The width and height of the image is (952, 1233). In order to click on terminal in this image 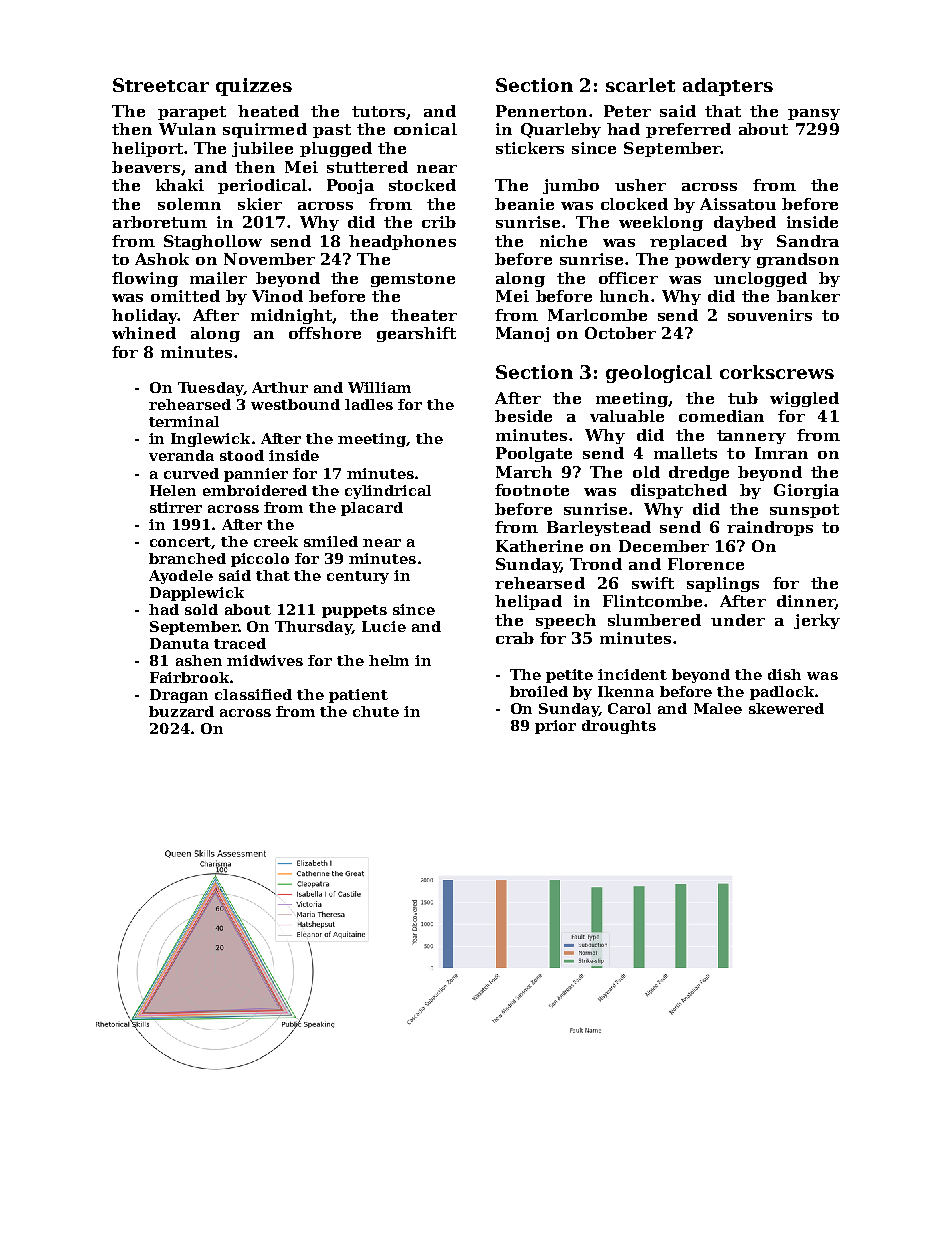, I will do `click(184, 421)`.
